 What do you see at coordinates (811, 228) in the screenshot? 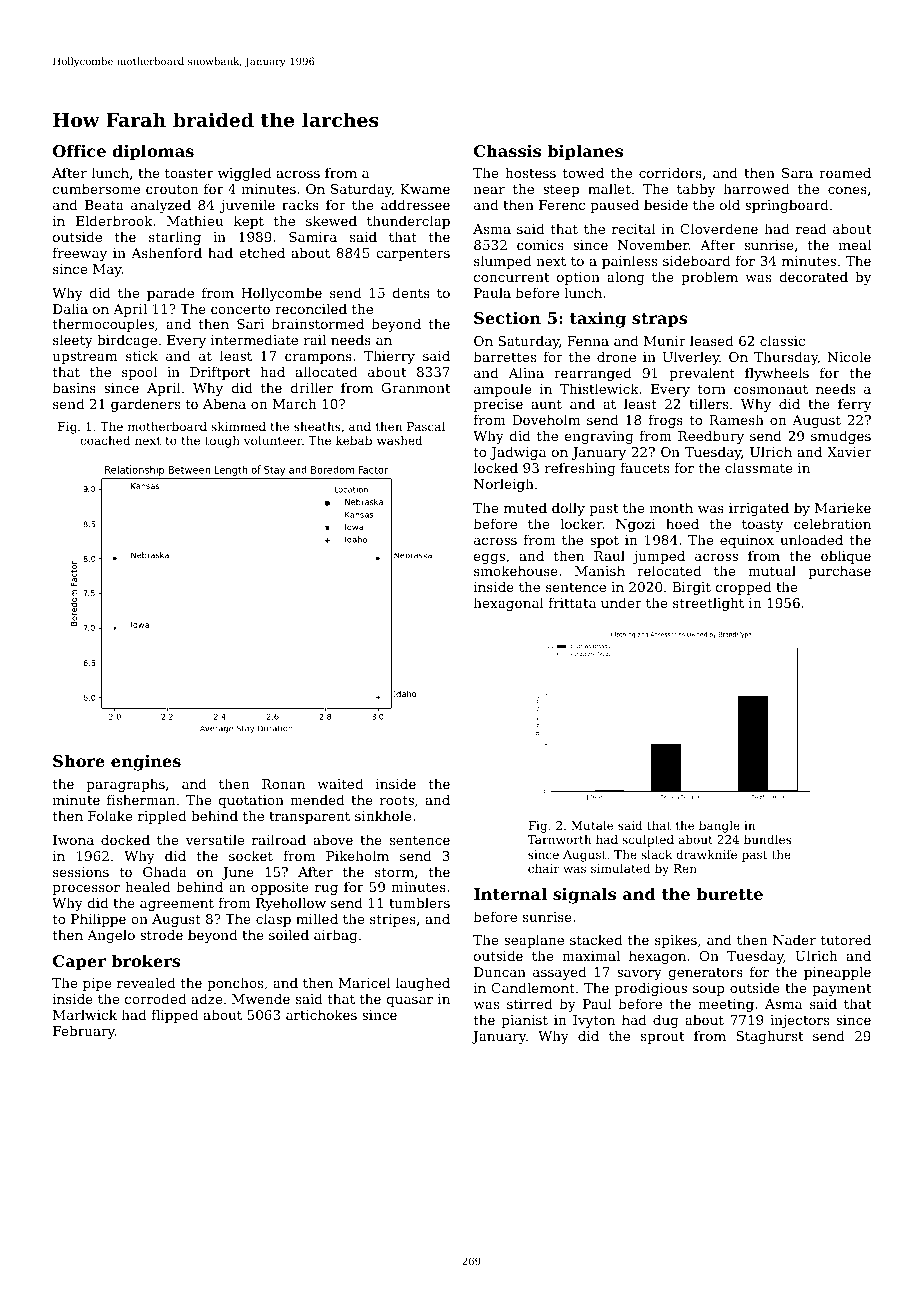
I see `read` at bounding box center [811, 228].
